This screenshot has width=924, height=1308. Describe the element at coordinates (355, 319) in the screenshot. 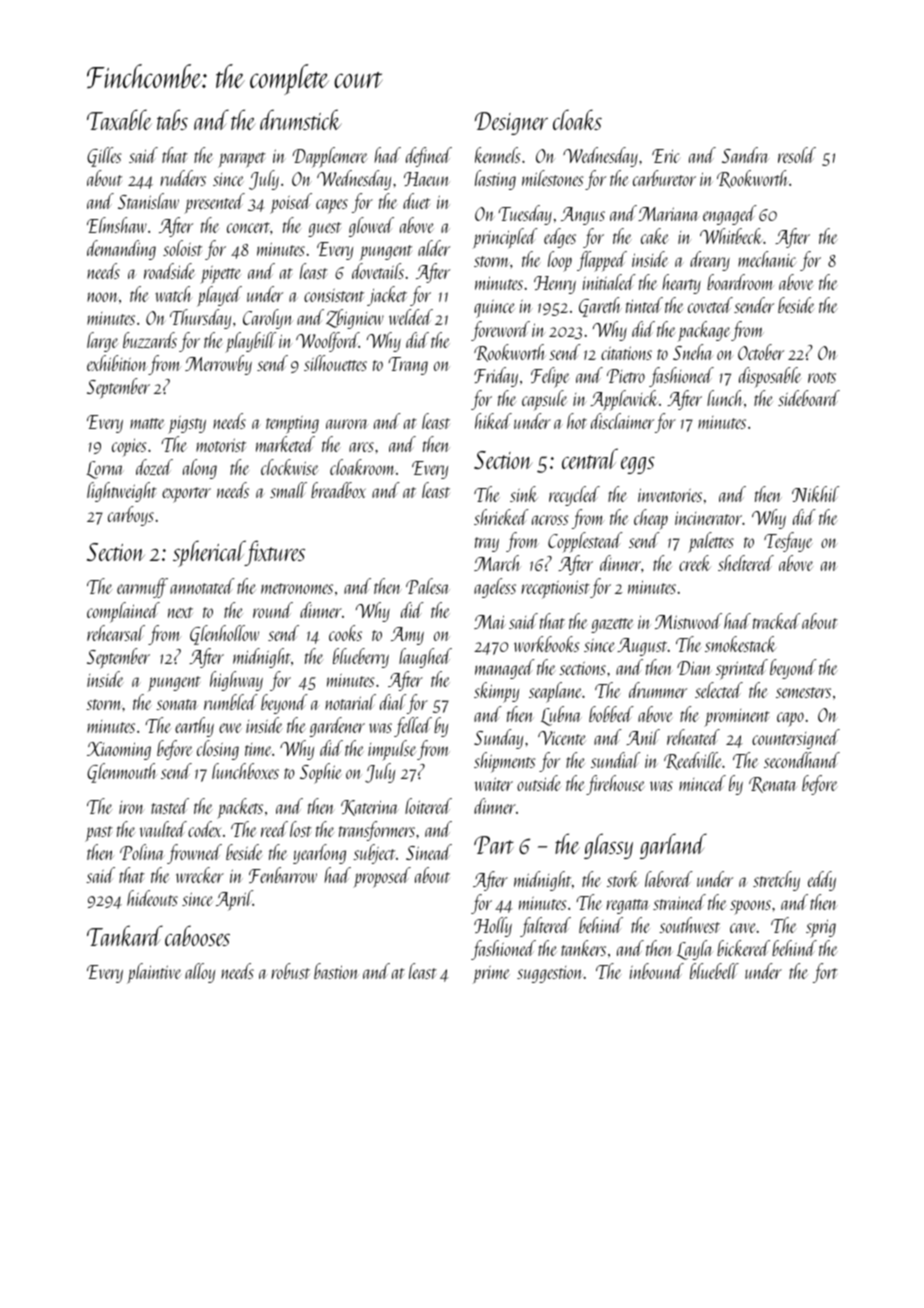

I see `Zbigniew` at that location.
